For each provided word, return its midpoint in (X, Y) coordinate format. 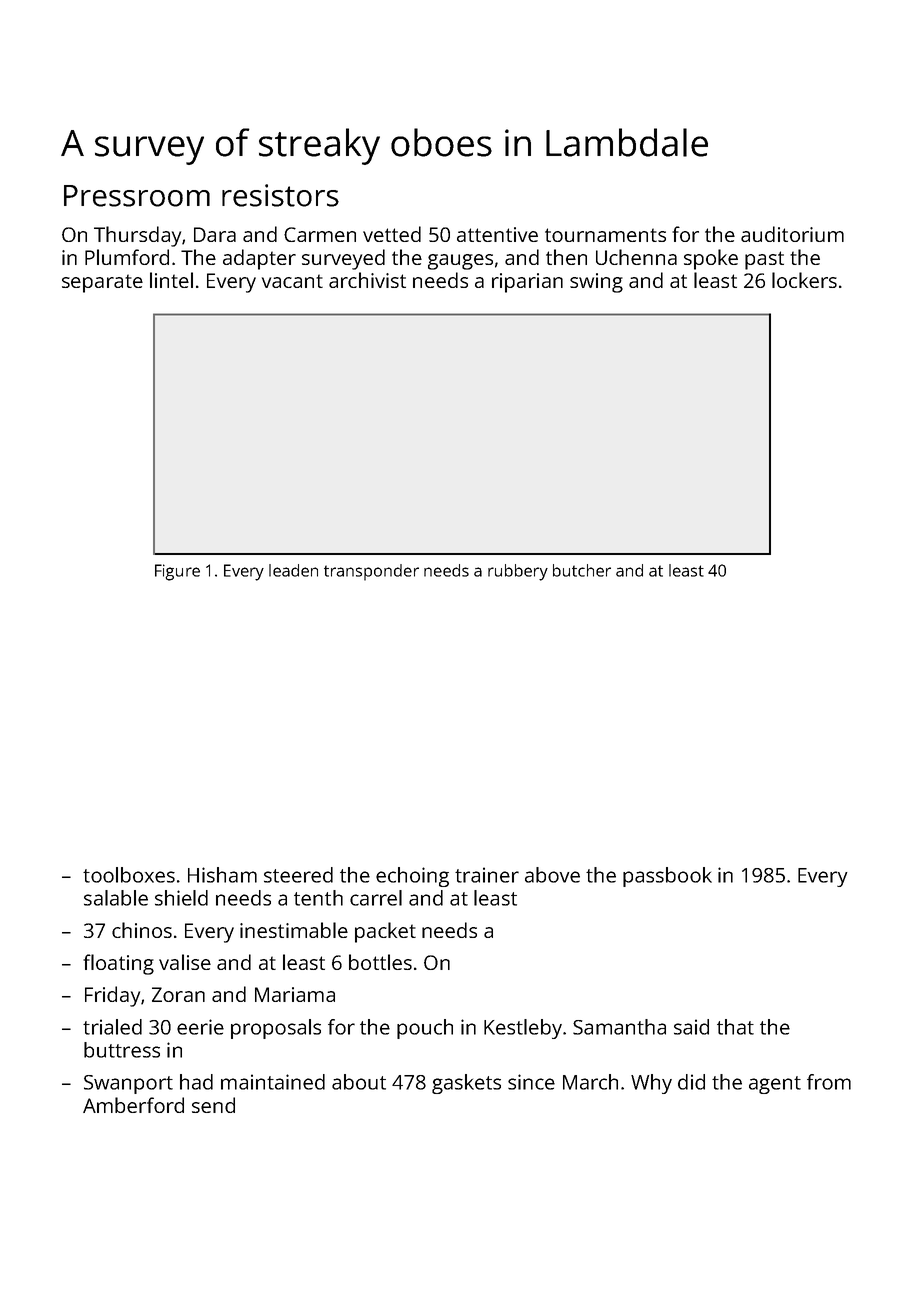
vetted (392, 234)
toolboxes (129, 875)
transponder (371, 572)
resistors (280, 195)
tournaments (605, 235)
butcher (582, 570)
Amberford (133, 1105)
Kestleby (523, 1029)
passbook (667, 877)
